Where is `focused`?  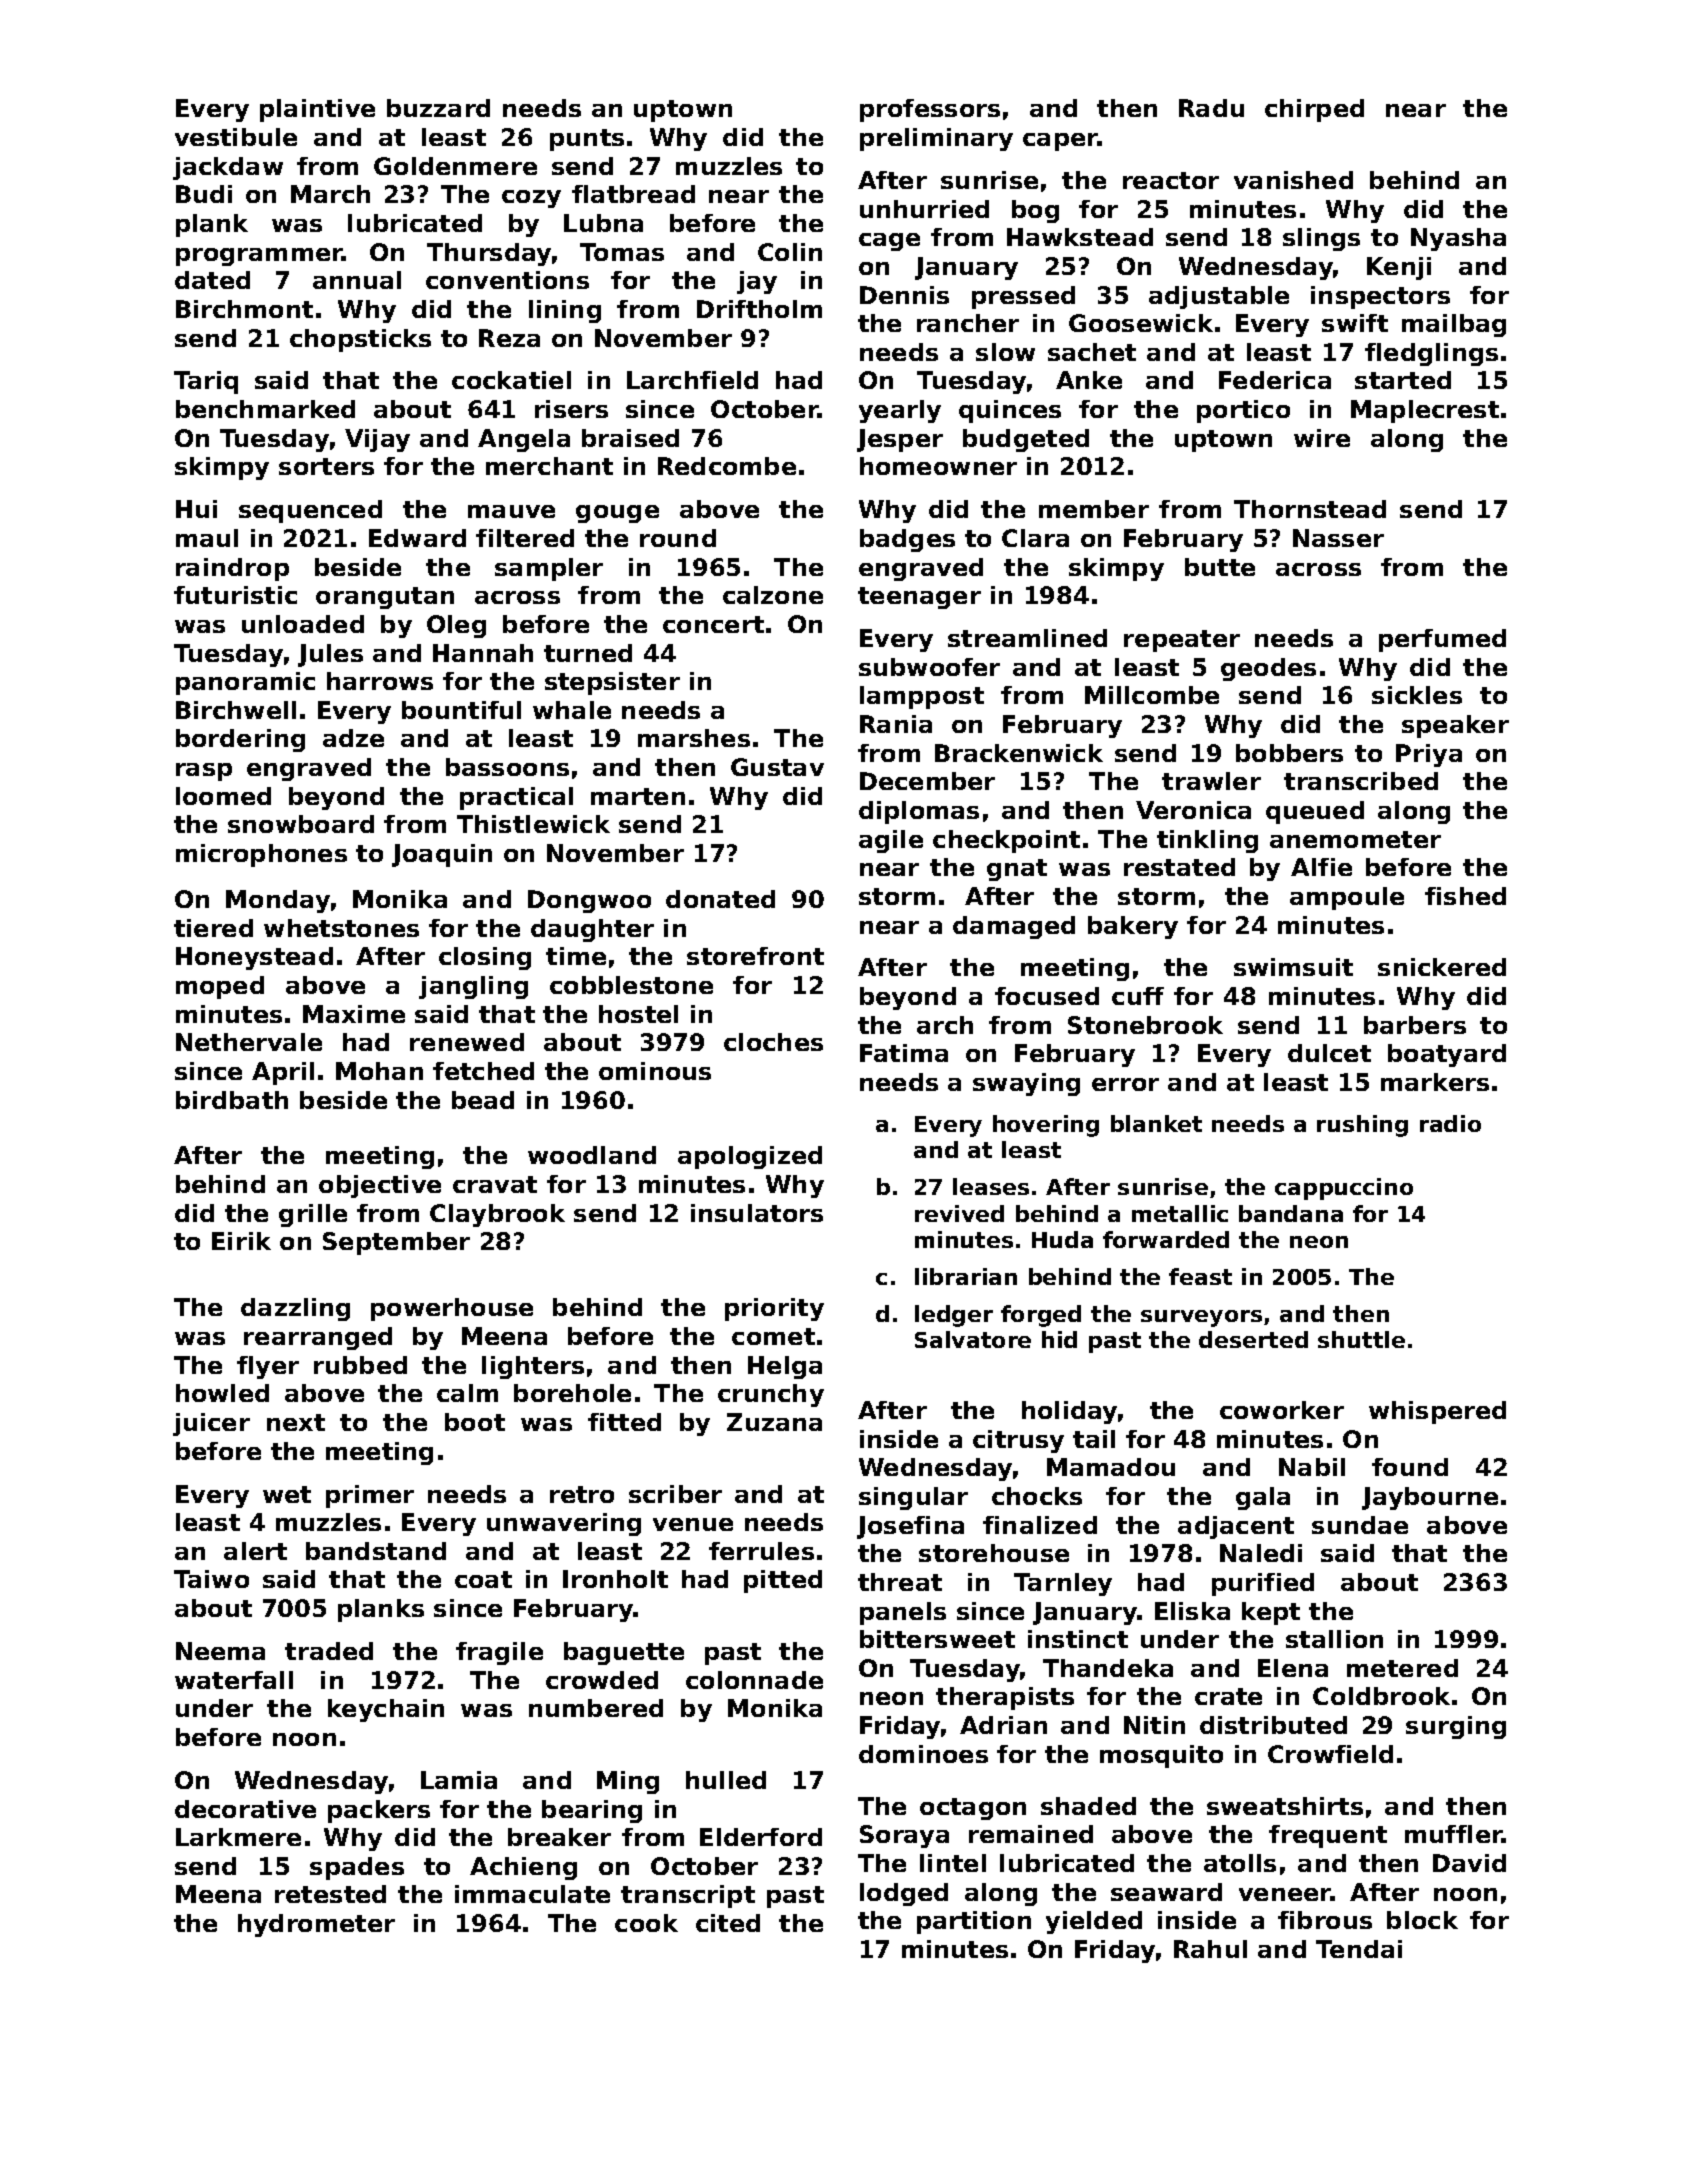
focused is located at coordinates (1047, 996).
